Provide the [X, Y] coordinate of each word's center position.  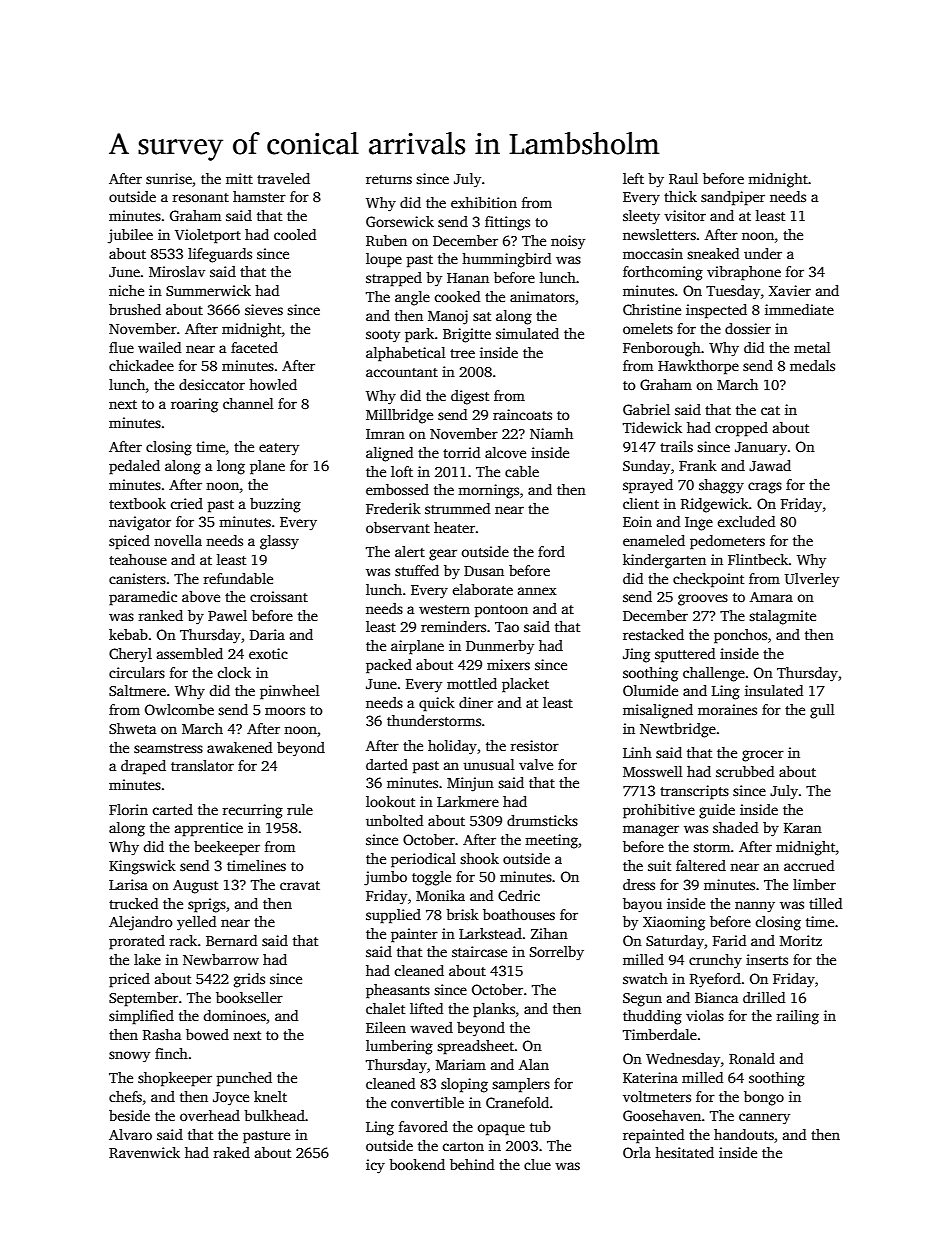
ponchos [740, 636]
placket [525, 685]
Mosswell [653, 771]
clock [234, 672]
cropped [741, 429]
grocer [763, 756]
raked [232, 1152]
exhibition [484, 202]
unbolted [394, 820]
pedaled [134, 467]
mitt [239, 178]
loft [402, 471]
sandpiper [733, 198]
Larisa [128, 884]
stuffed [417, 570]
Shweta [132, 728]
